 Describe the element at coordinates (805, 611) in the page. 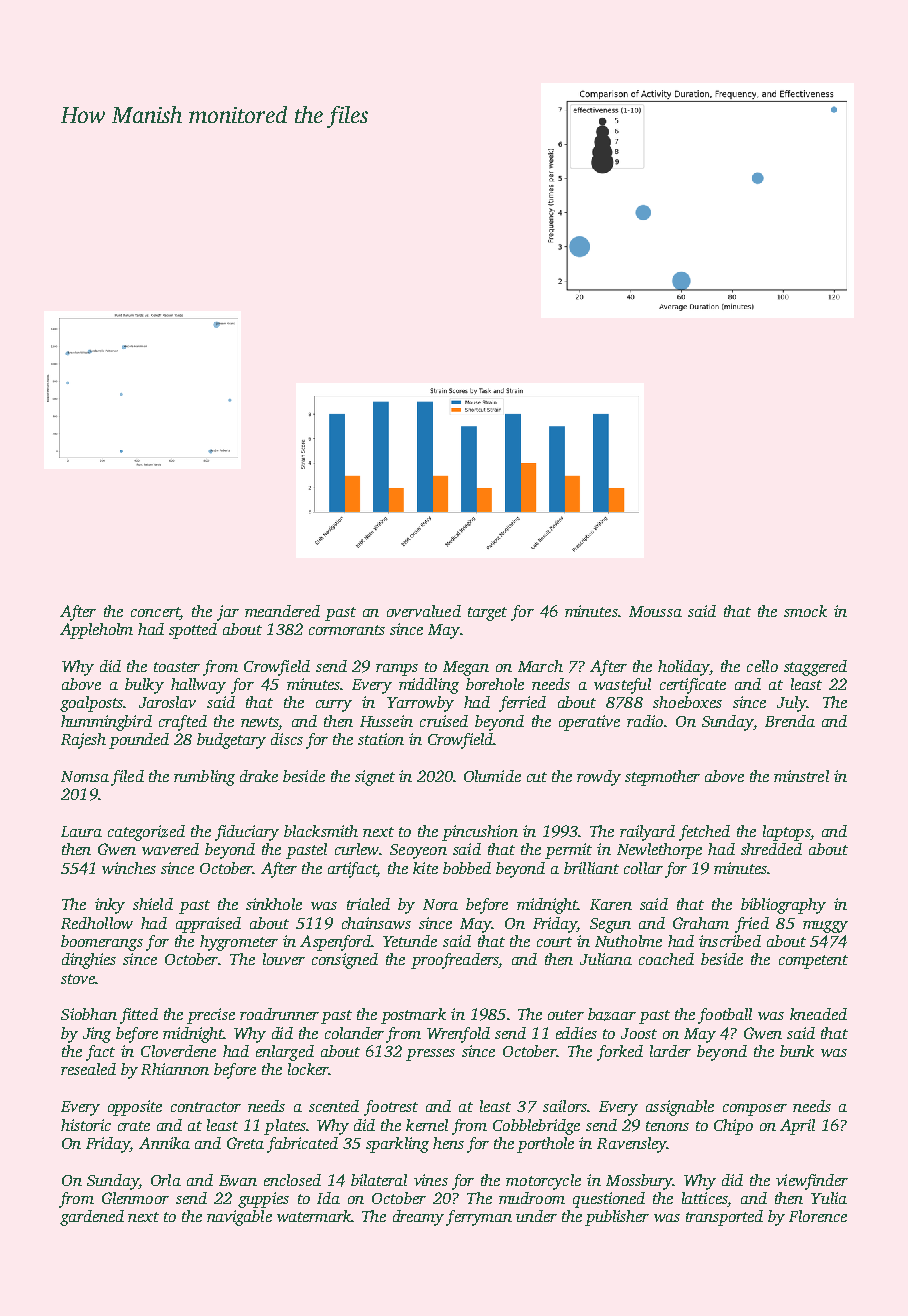

I see `smock` at that location.
